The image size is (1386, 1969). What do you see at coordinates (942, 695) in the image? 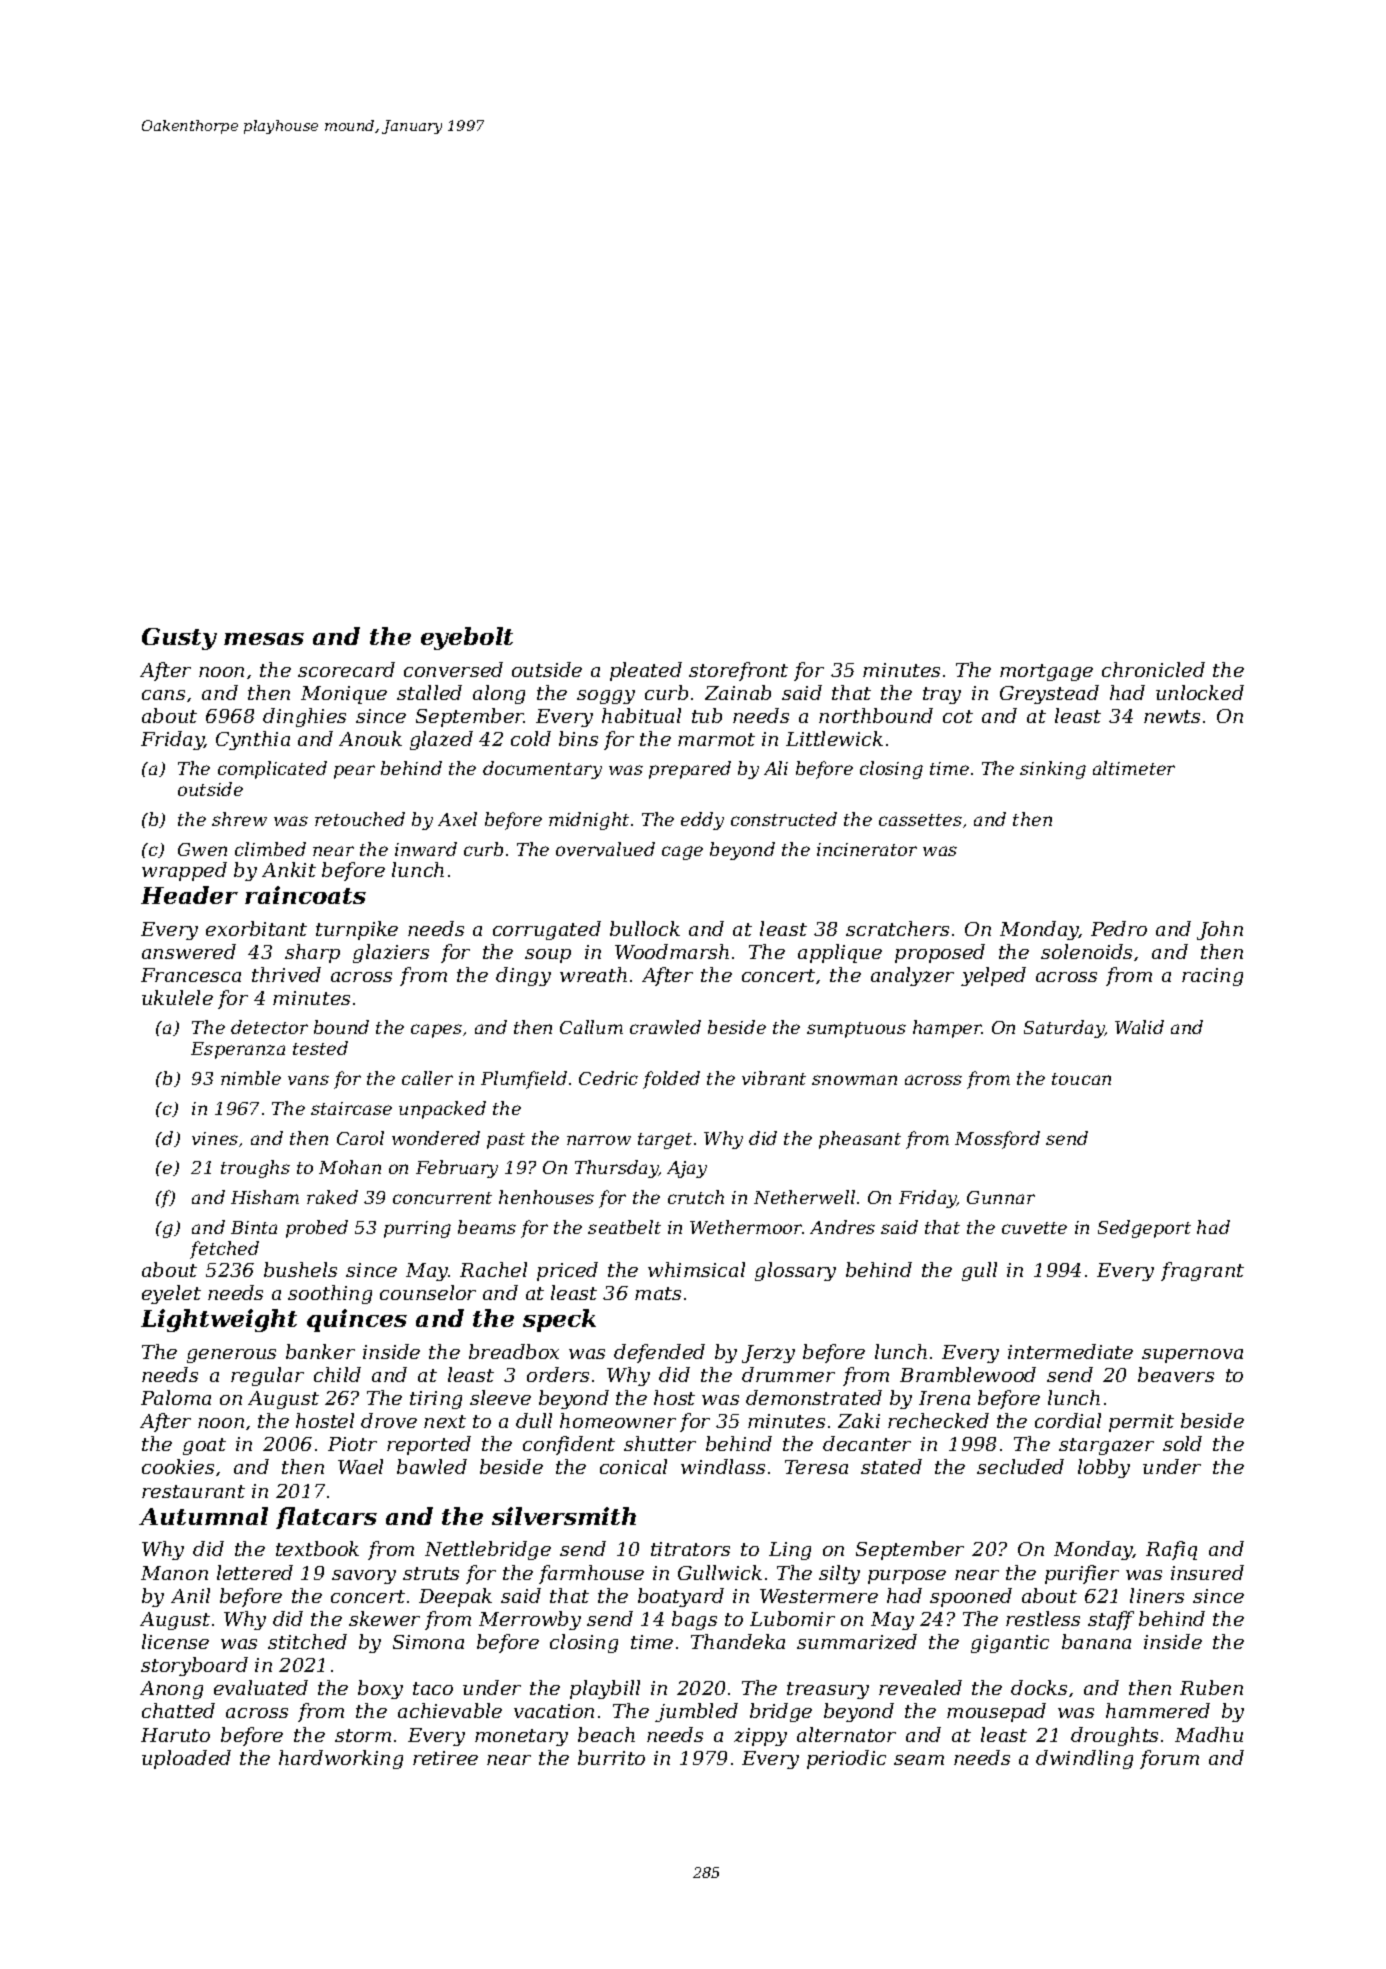
I see `tray` at bounding box center [942, 695].
